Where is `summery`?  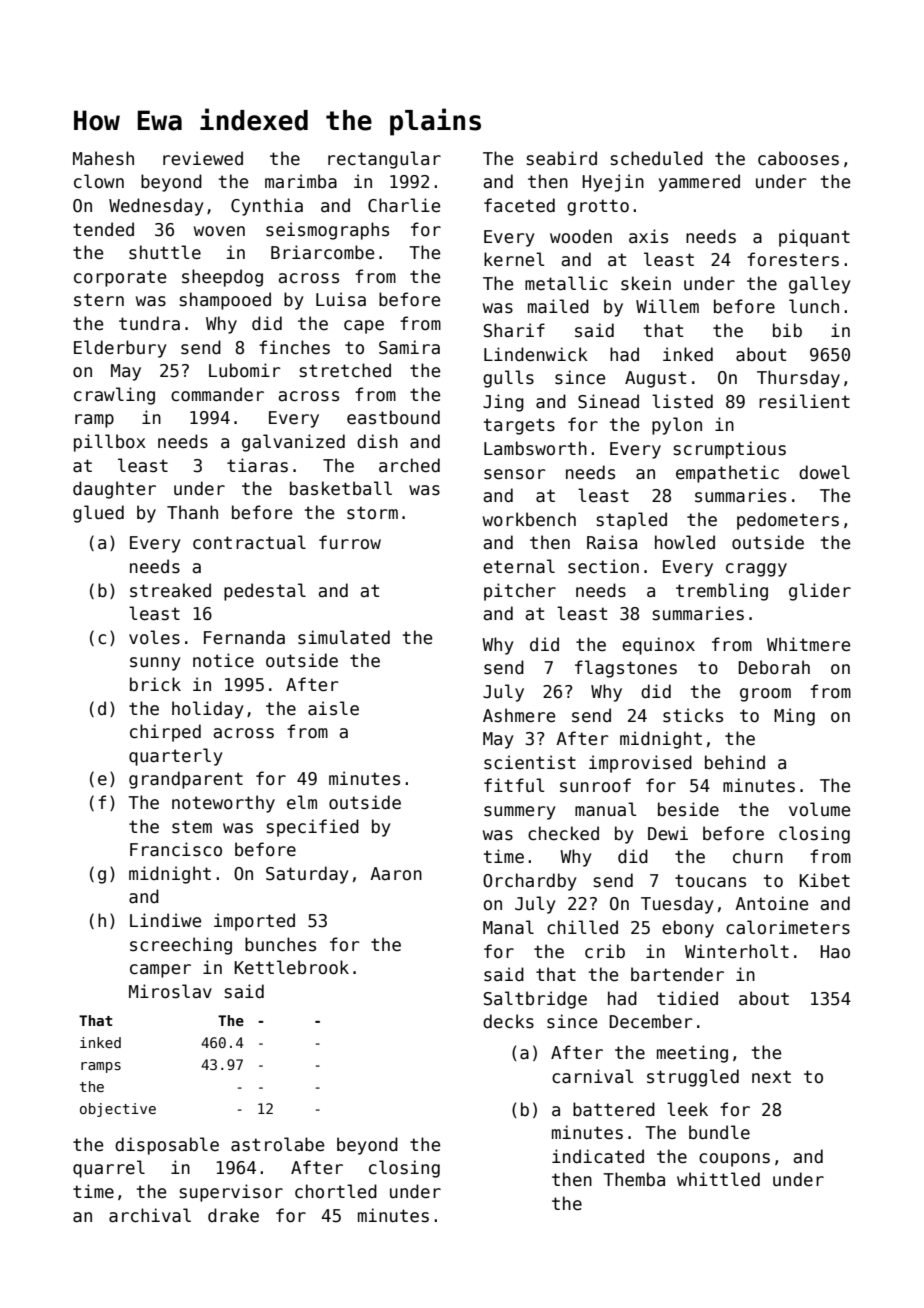
summery is located at coordinates (519, 813).
